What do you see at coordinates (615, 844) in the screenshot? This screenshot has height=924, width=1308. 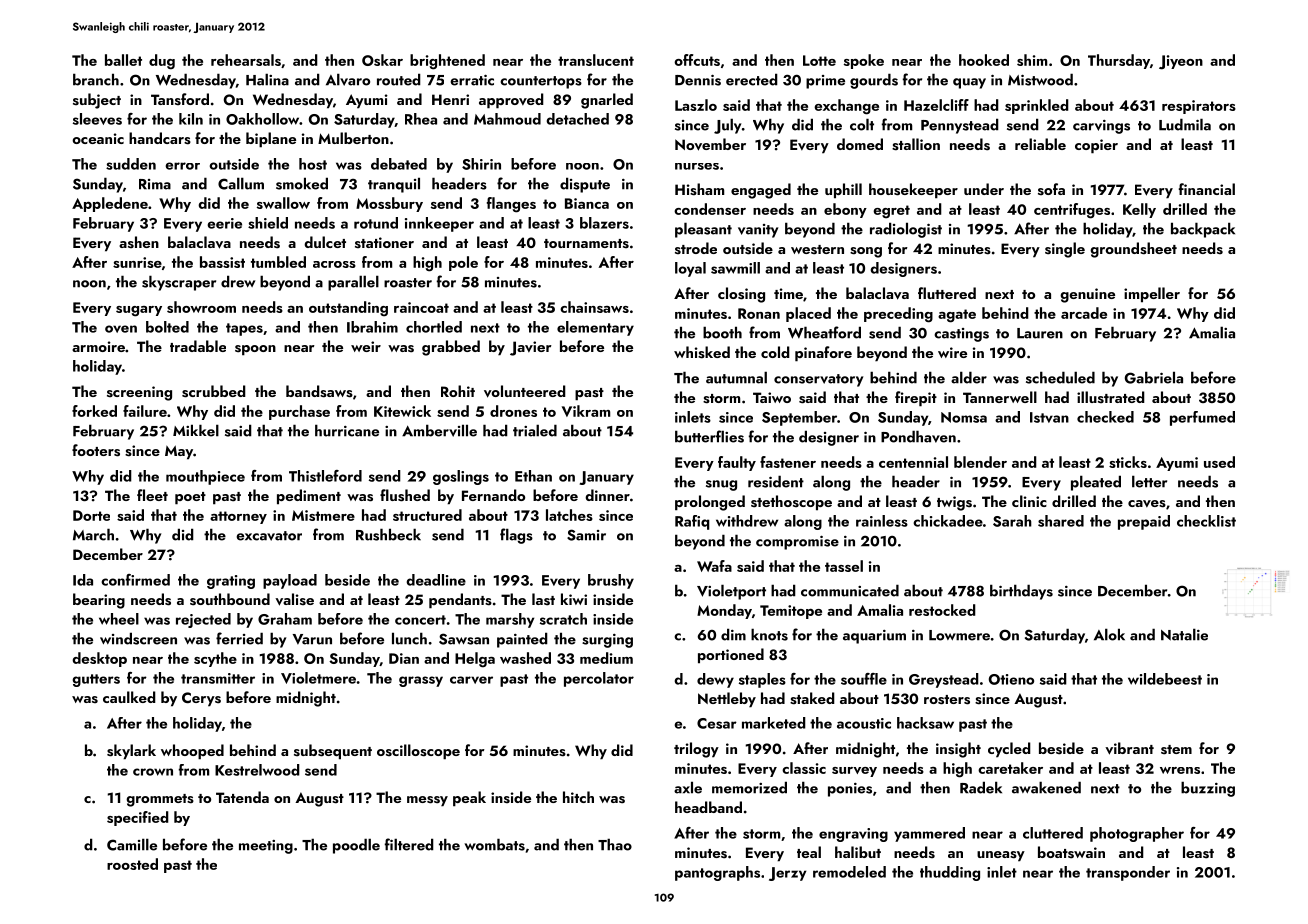 I see `Thao` at bounding box center [615, 844].
